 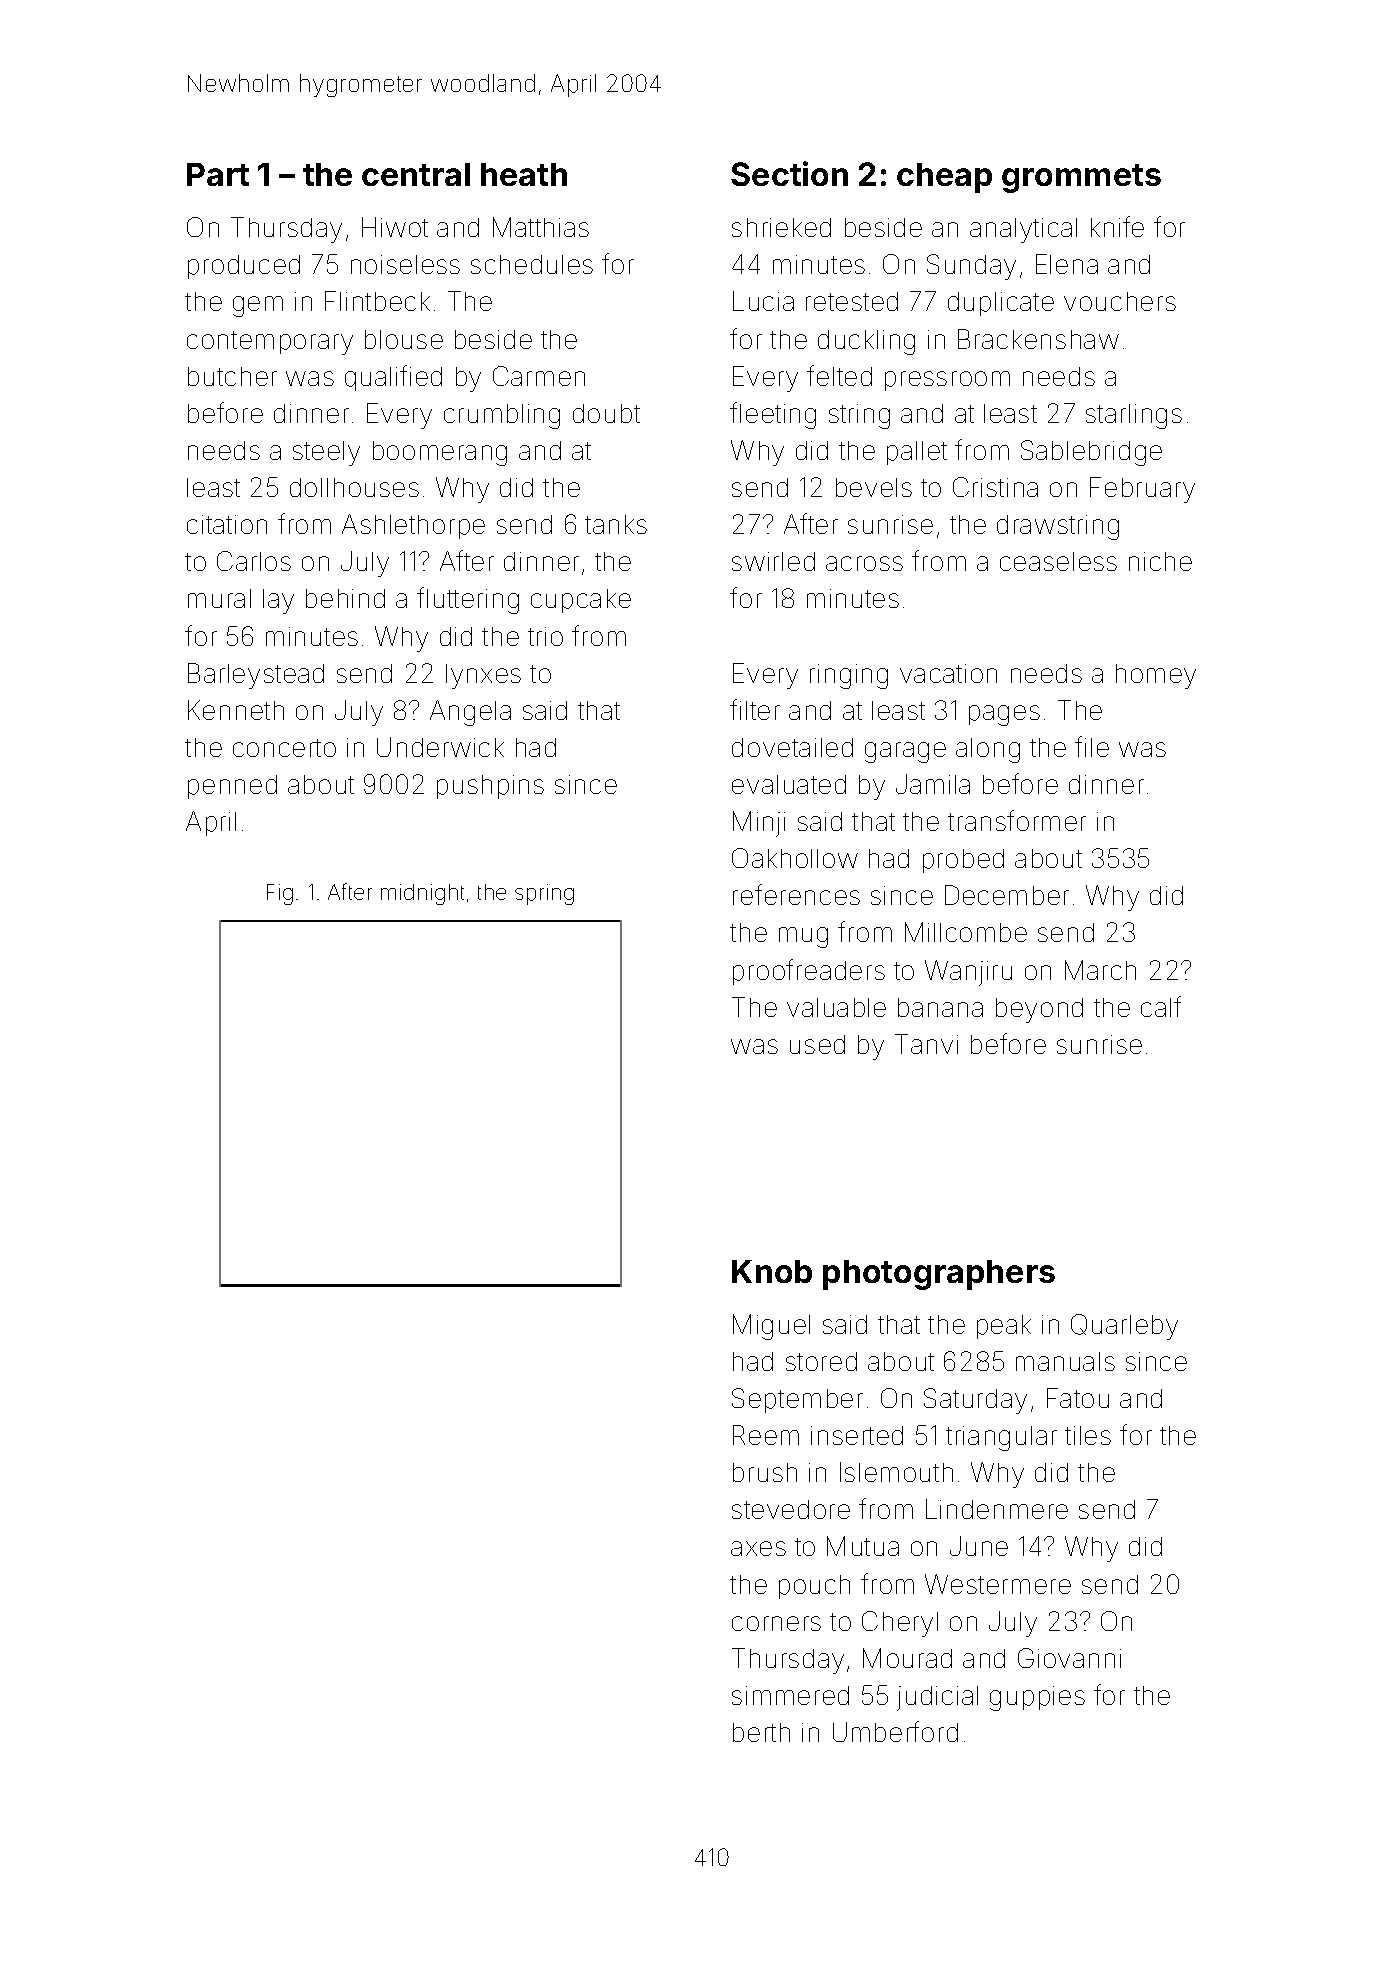 What do you see at coordinates (789, 173) in the screenshot?
I see `Section` at bounding box center [789, 173].
